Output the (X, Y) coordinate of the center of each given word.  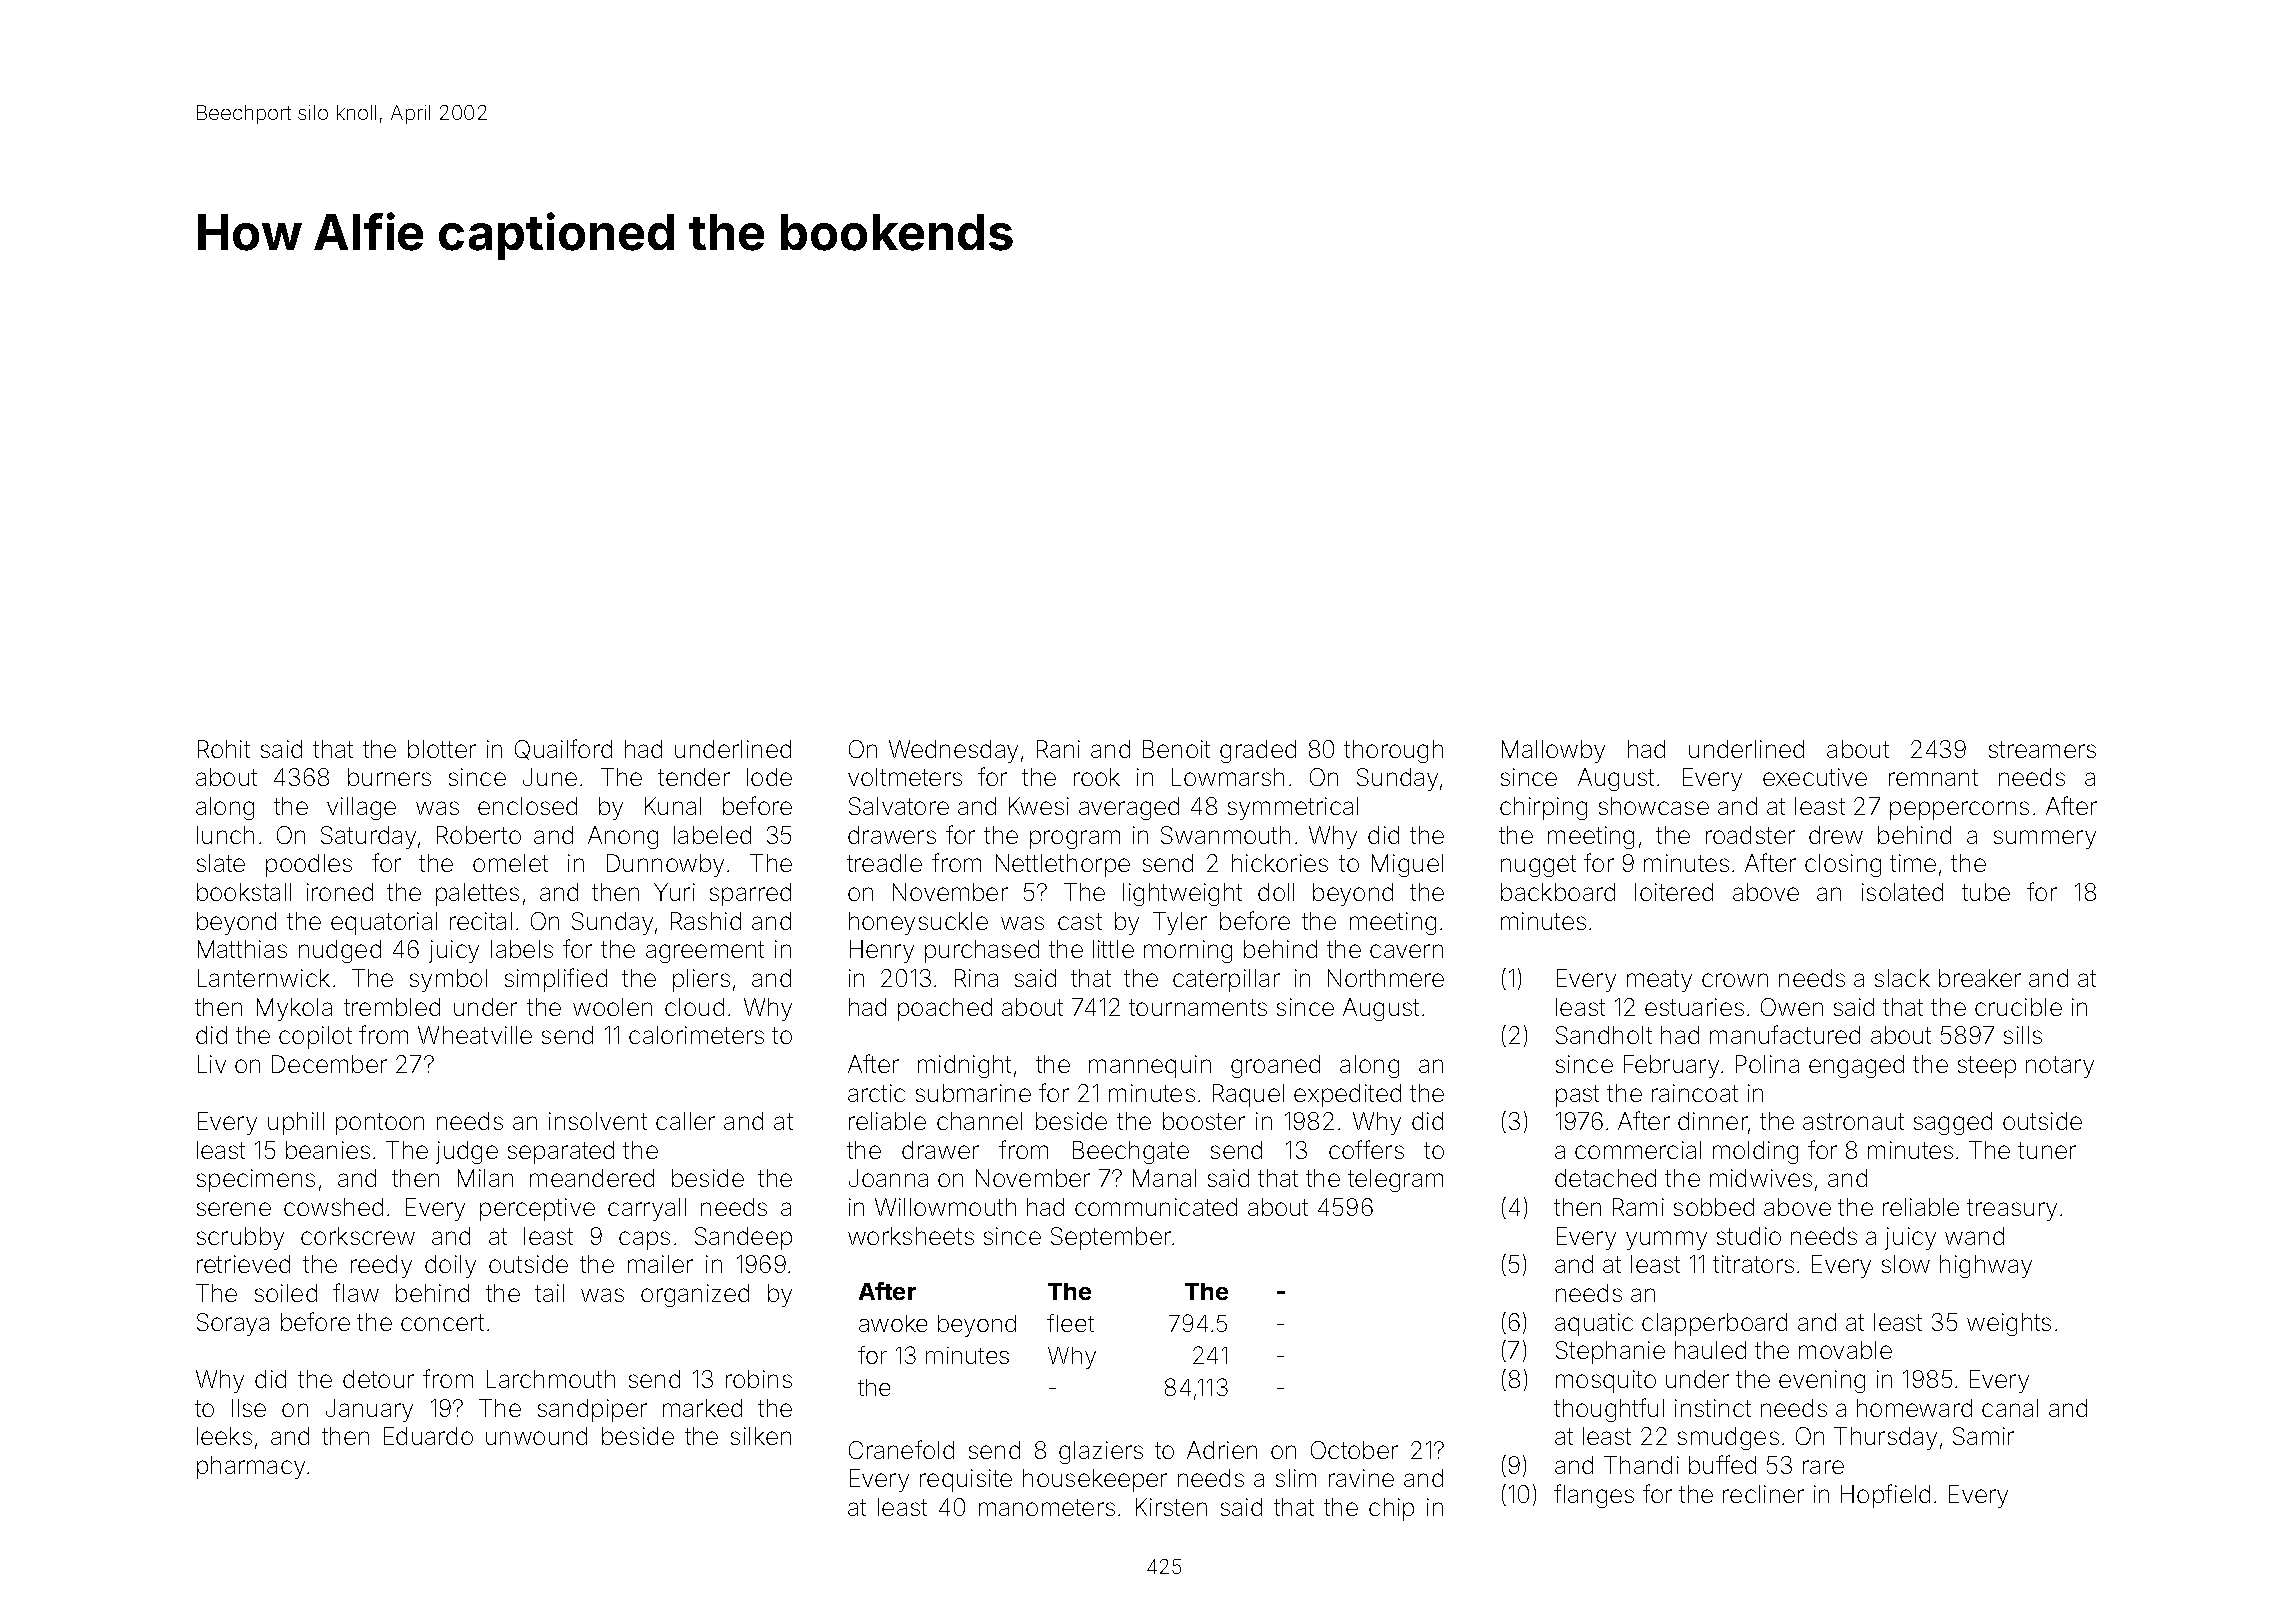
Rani (1058, 749)
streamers (2042, 749)
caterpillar (1226, 980)
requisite (966, 1480)
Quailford (563, 749)
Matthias (242, 949)
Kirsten (1171, 1507)
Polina (1767, 1064)
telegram (1395, 1180)
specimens (256, 1180)
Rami (1638, 1207)
